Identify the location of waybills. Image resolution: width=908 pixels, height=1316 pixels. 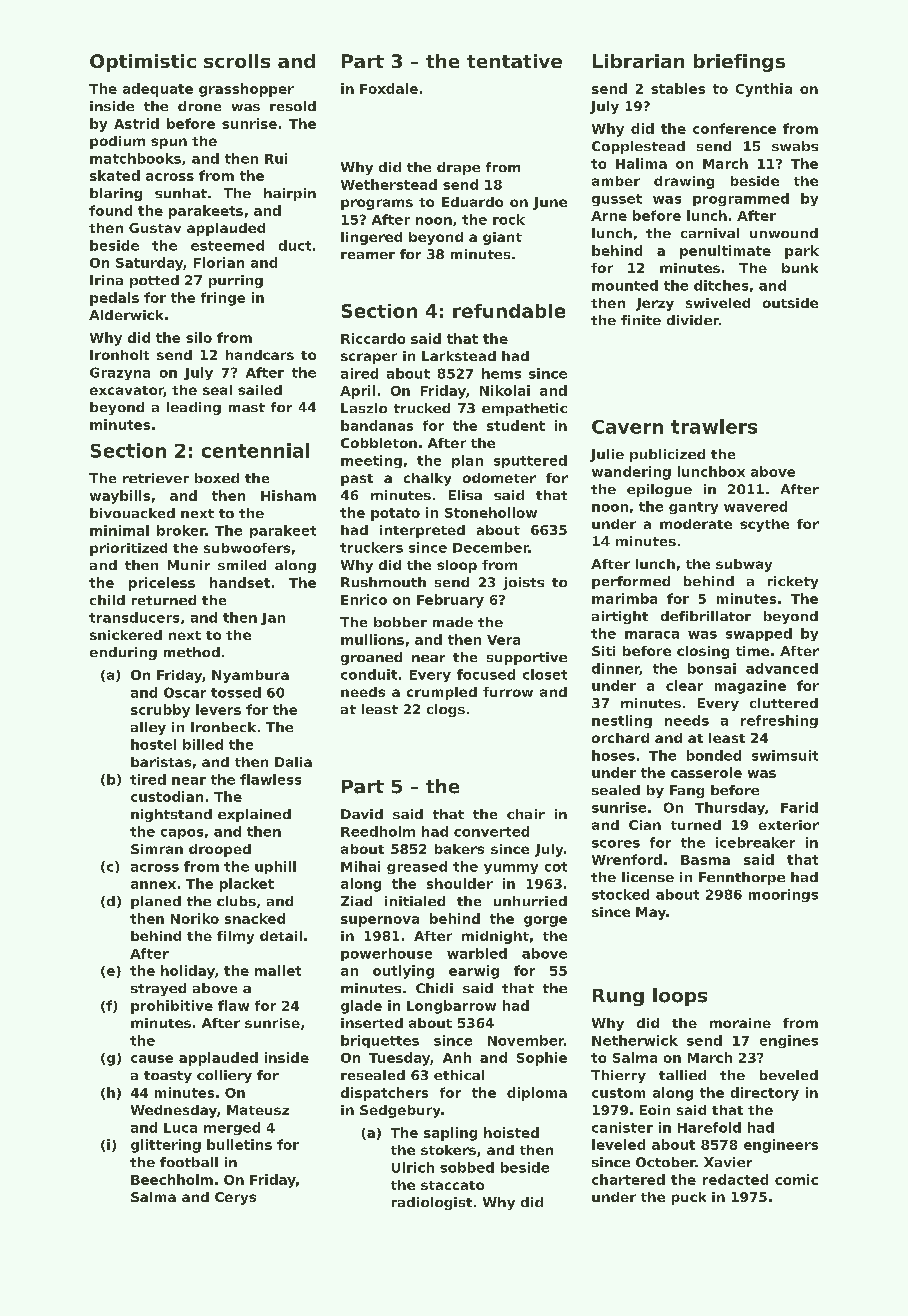
(120, 497).
